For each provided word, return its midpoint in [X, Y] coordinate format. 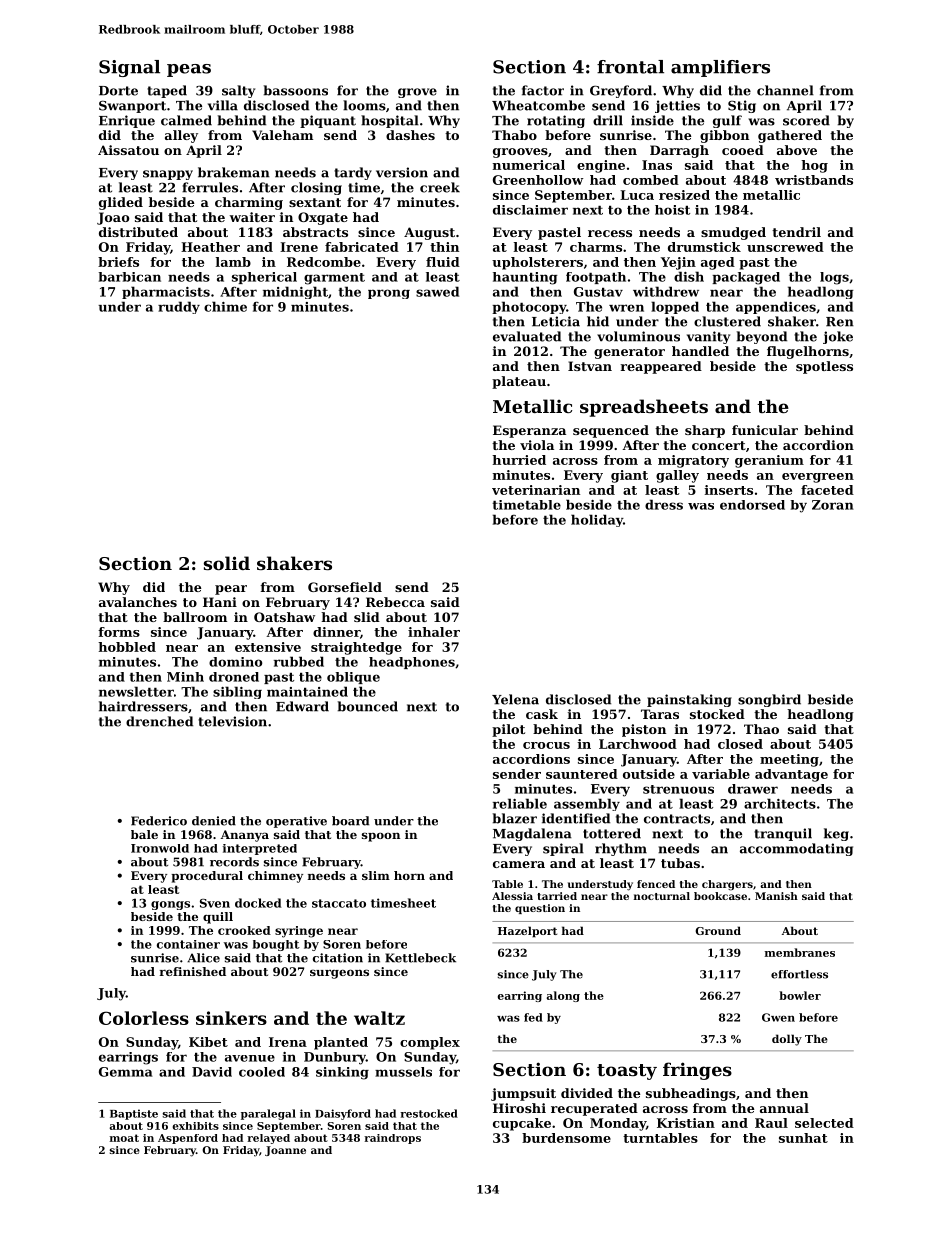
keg [836, 834]
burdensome [566, 1138]
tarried [557, 896]
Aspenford [188, 1139]
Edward [302, 706]
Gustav [598, 292]
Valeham [282, 135]
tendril [796, 232]
